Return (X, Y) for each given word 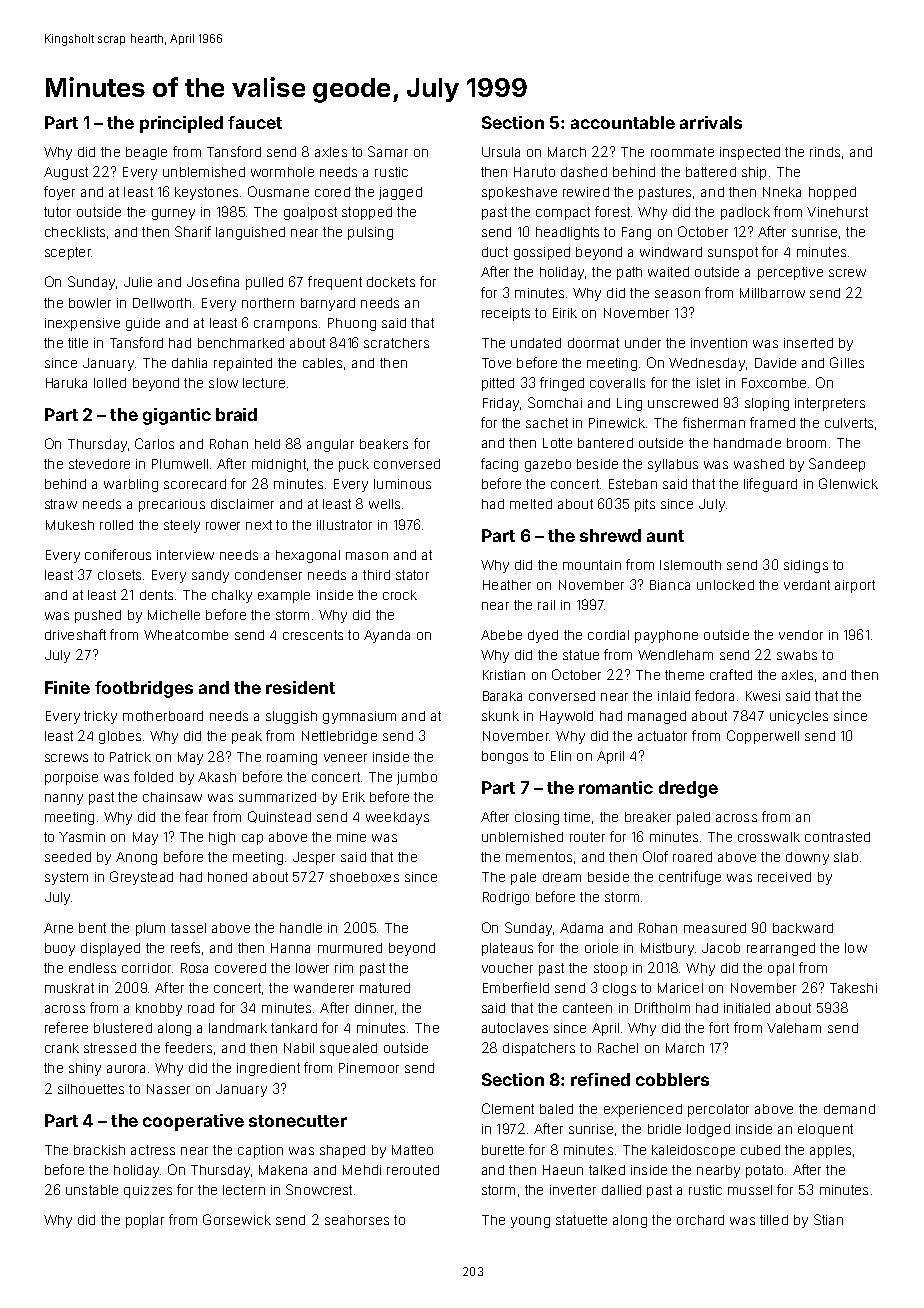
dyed (543, 636)
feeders (188, 1047)
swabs (797, 655)
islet (708, 383)
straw (61, 504)
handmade (747, 443)
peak (247, 737)
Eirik (565, 313)
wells (384, 504)
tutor (57, 212)
